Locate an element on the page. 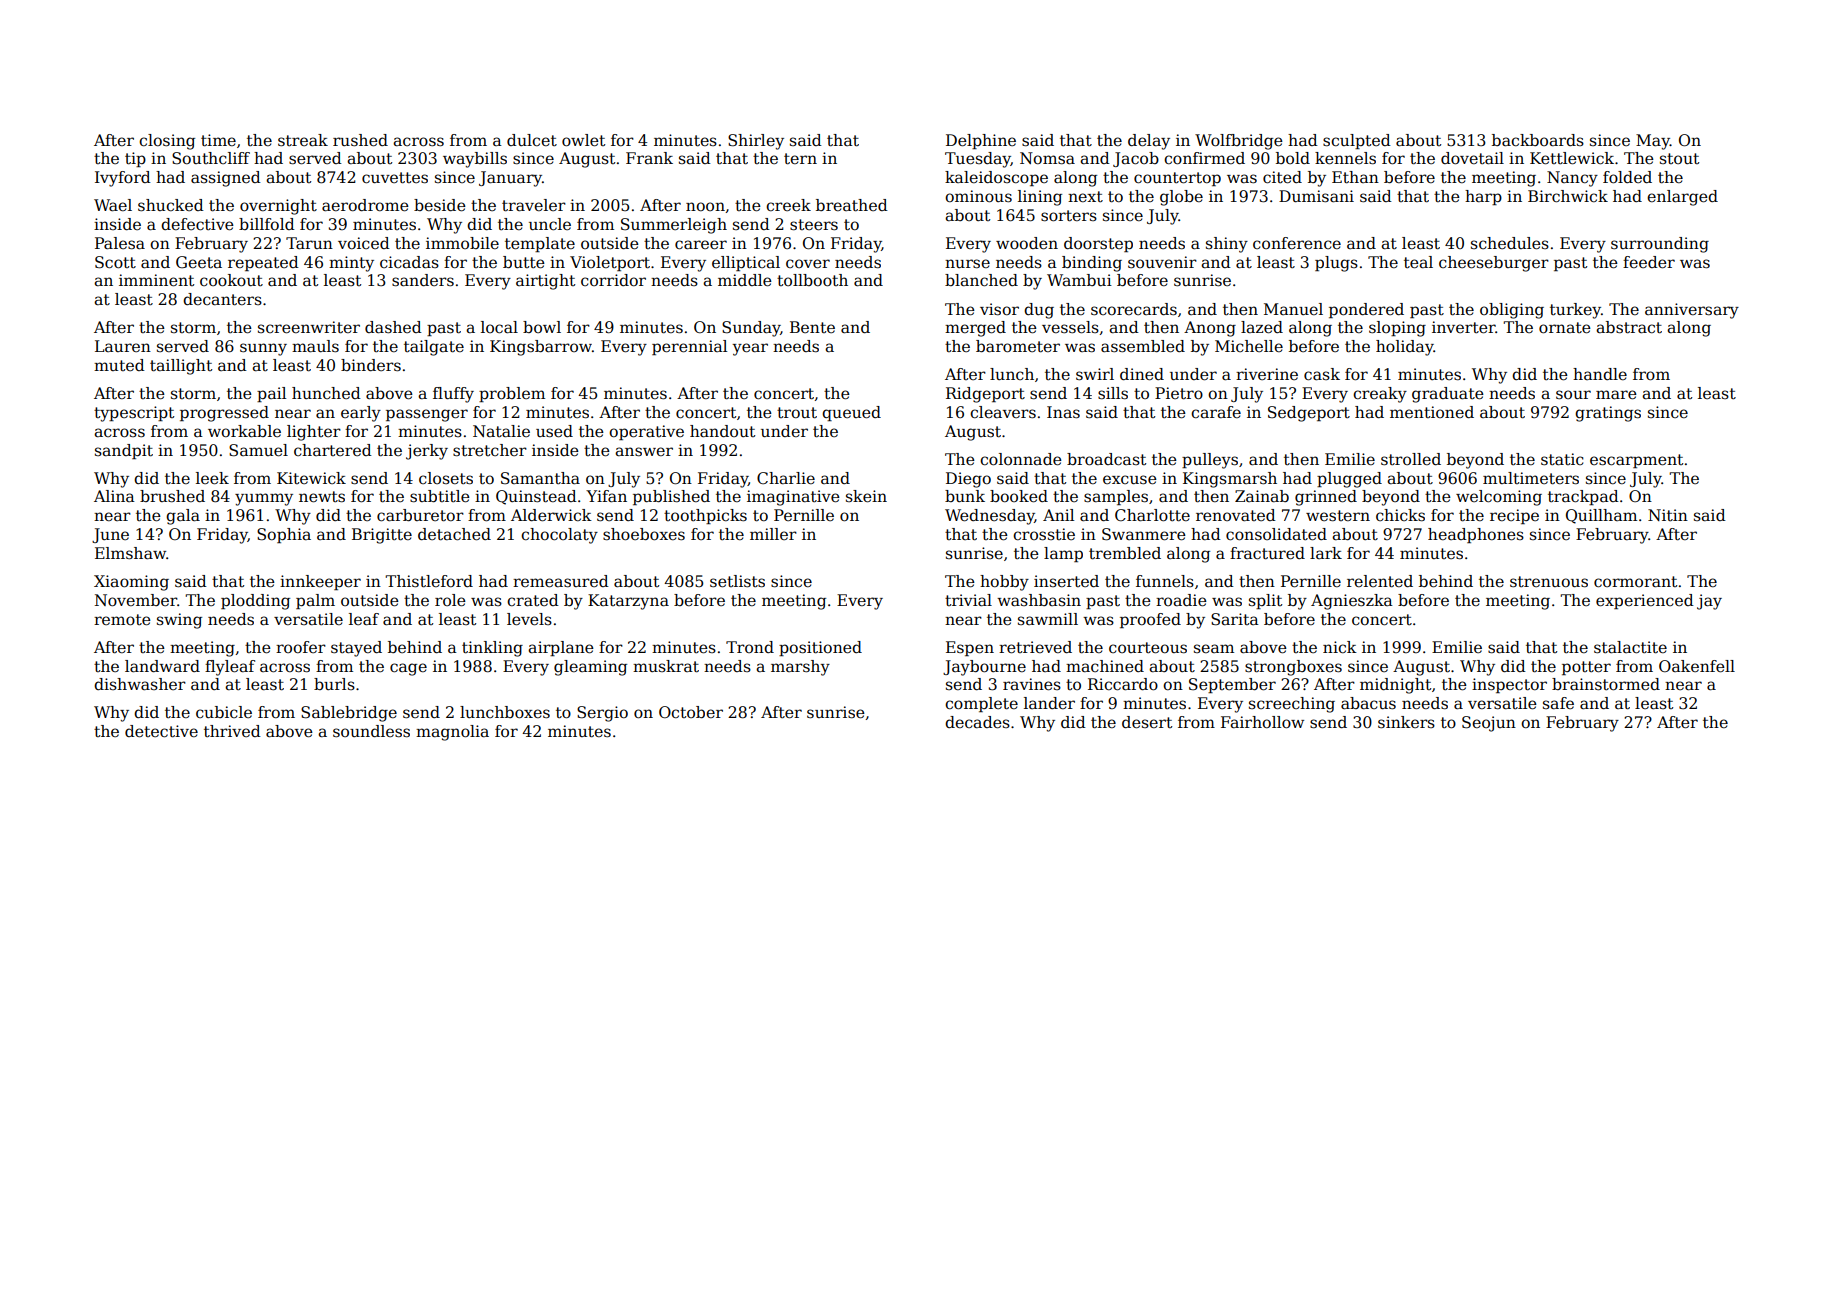  conference is located at coordinates (1297, 243).
